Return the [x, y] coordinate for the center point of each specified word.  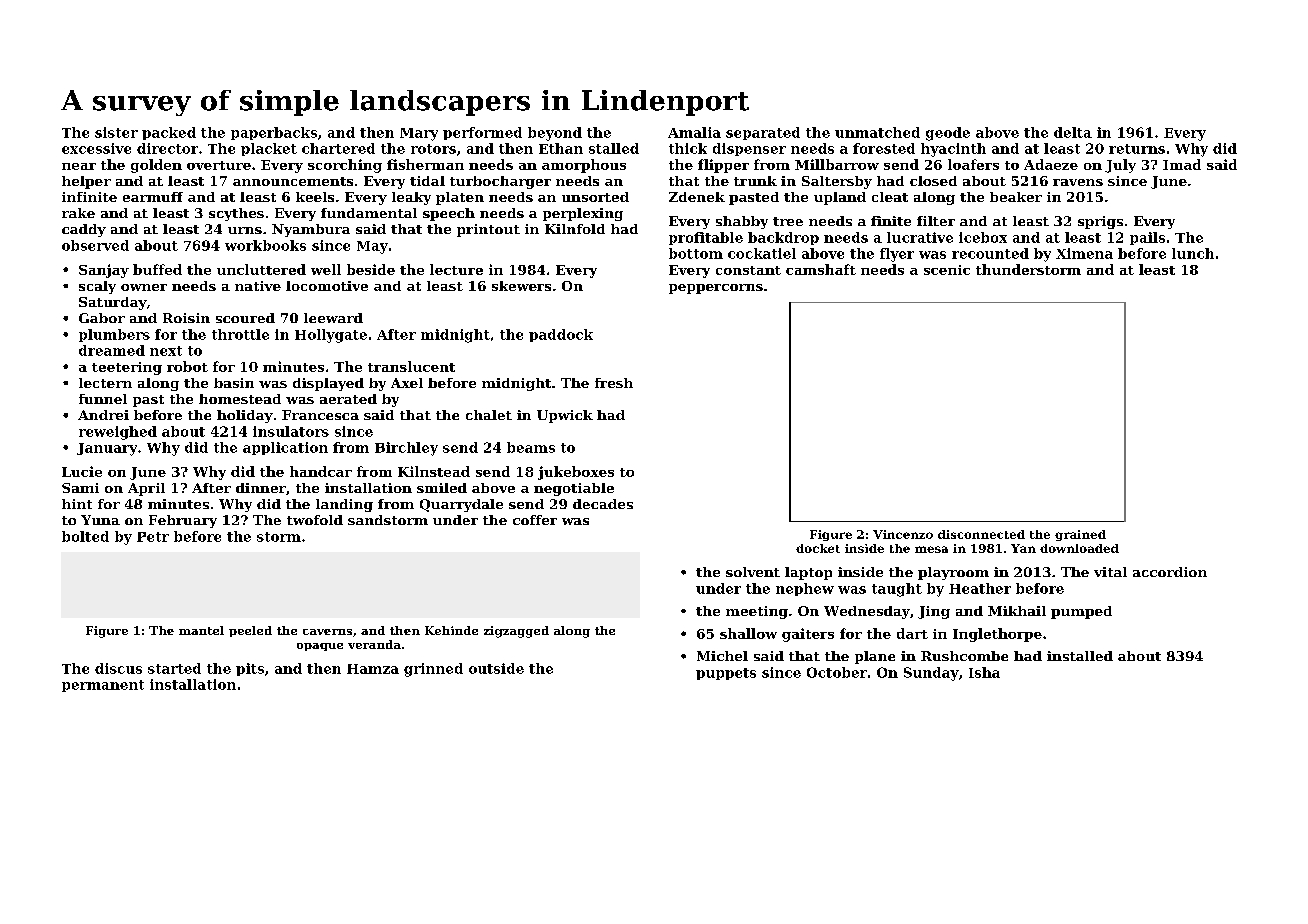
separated [763, 133]
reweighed [118, 433]
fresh [614, 383]
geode [948, 134]
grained [1080, 535]
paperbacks [274, 133]
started [174, 668]
